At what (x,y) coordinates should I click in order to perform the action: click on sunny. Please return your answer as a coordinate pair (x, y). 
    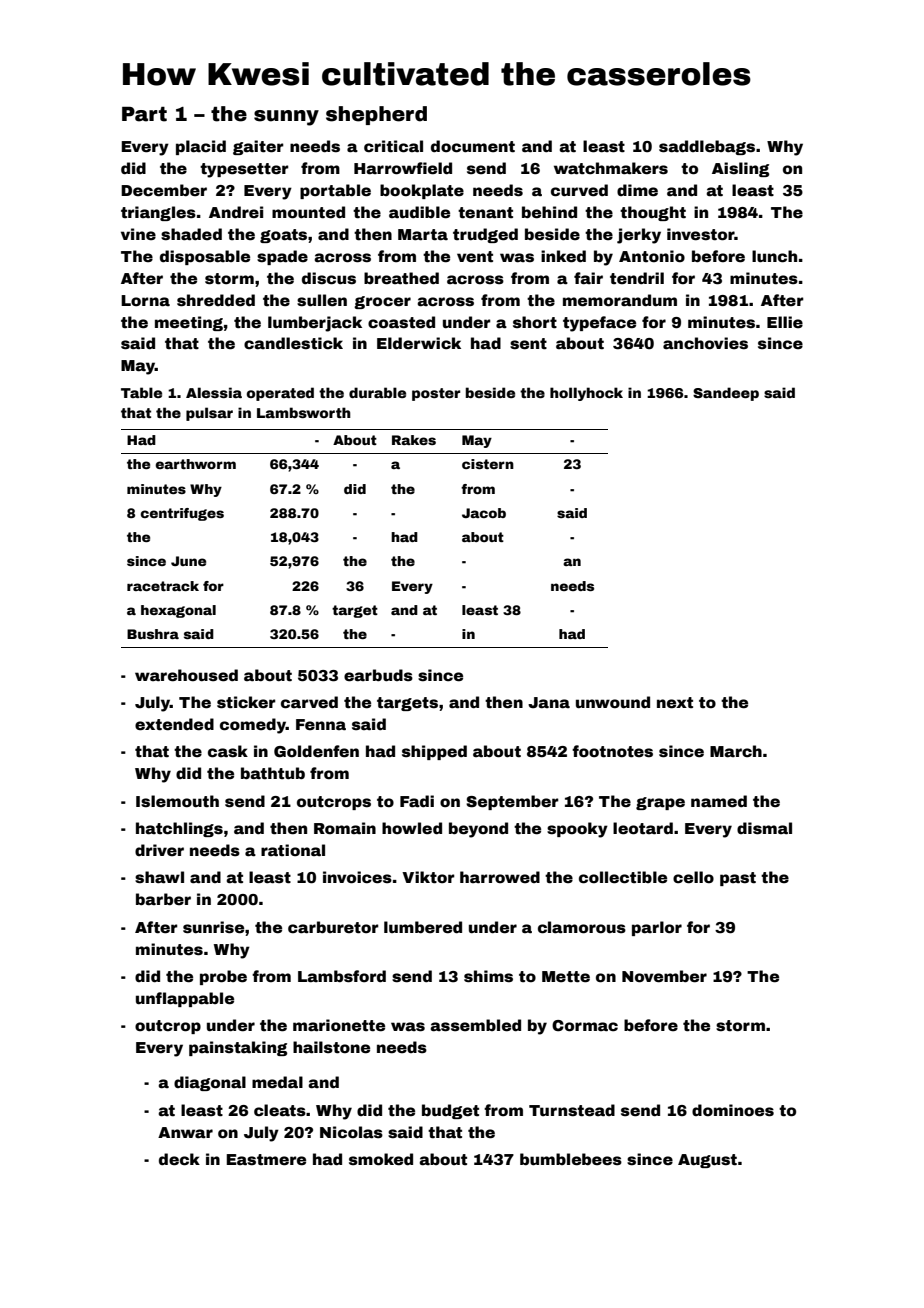
    Looking at the image, I should click on (286, 118).
